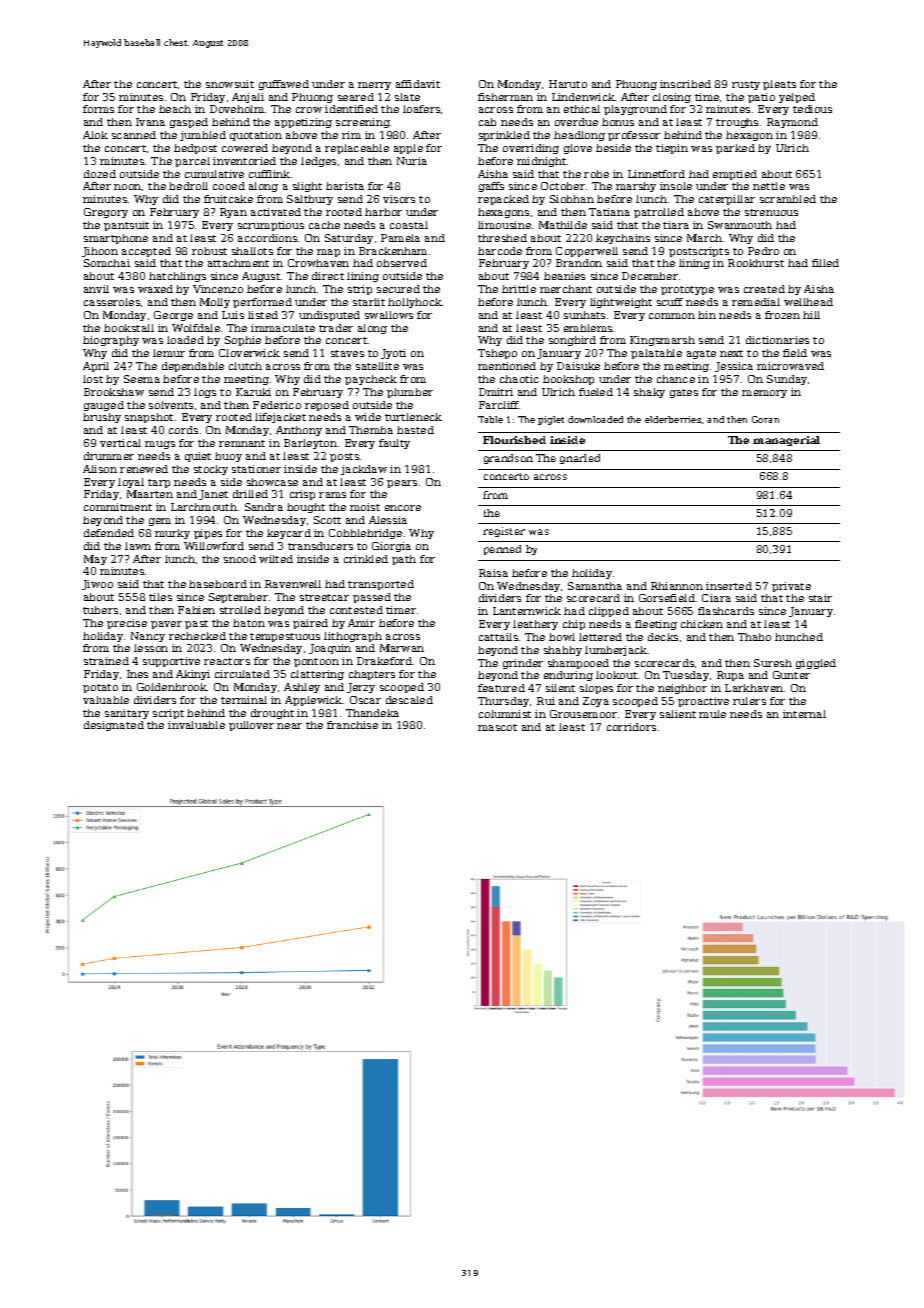 This screenshot has width=924, height=1308. I want to click on Marwan, so click(402, 648).
